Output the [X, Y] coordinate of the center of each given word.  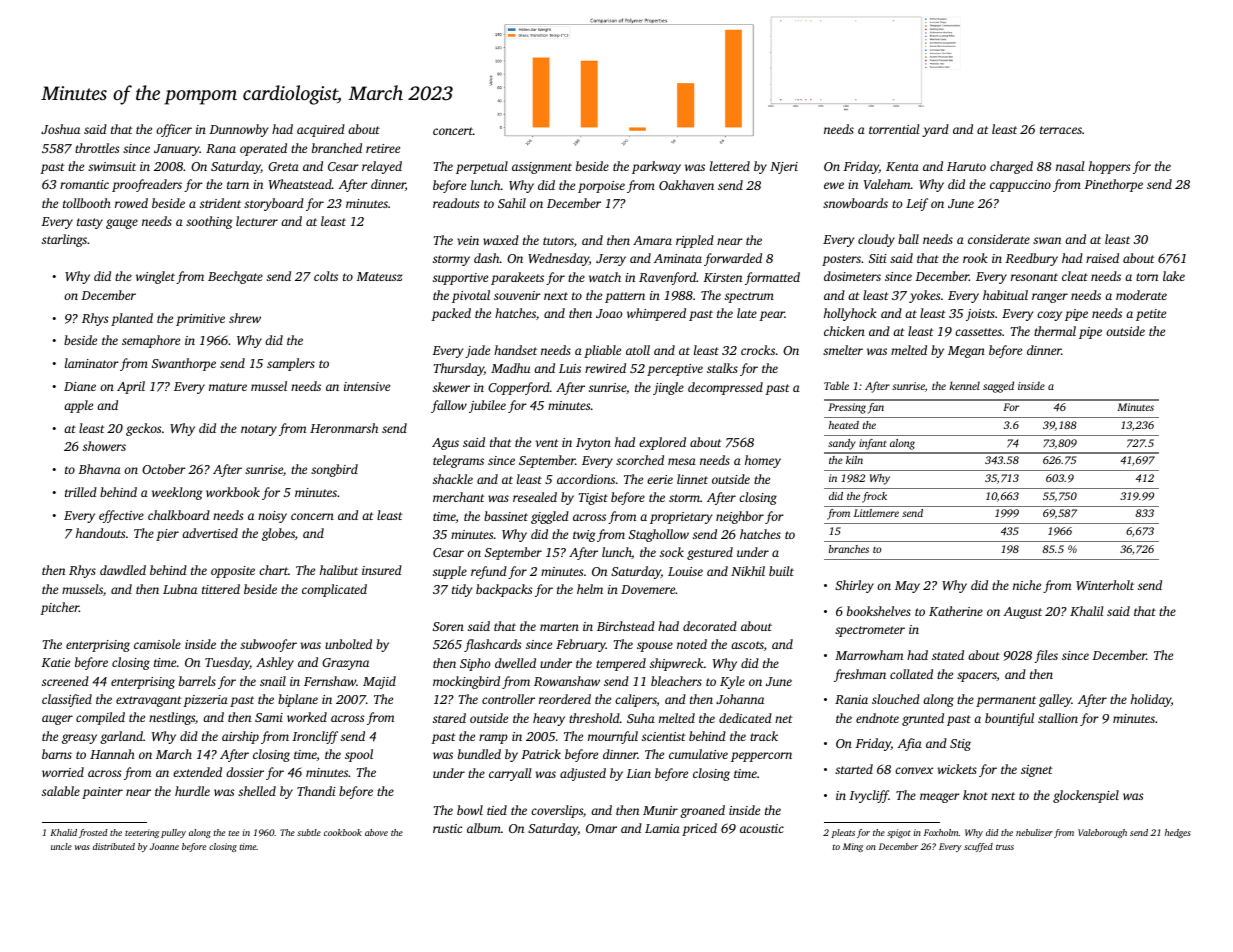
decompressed [725, 388]
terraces [1061, 130]
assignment [542, 168]
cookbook [343, 832]
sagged [998, 387]
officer [174, 130]
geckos [143, 429]
